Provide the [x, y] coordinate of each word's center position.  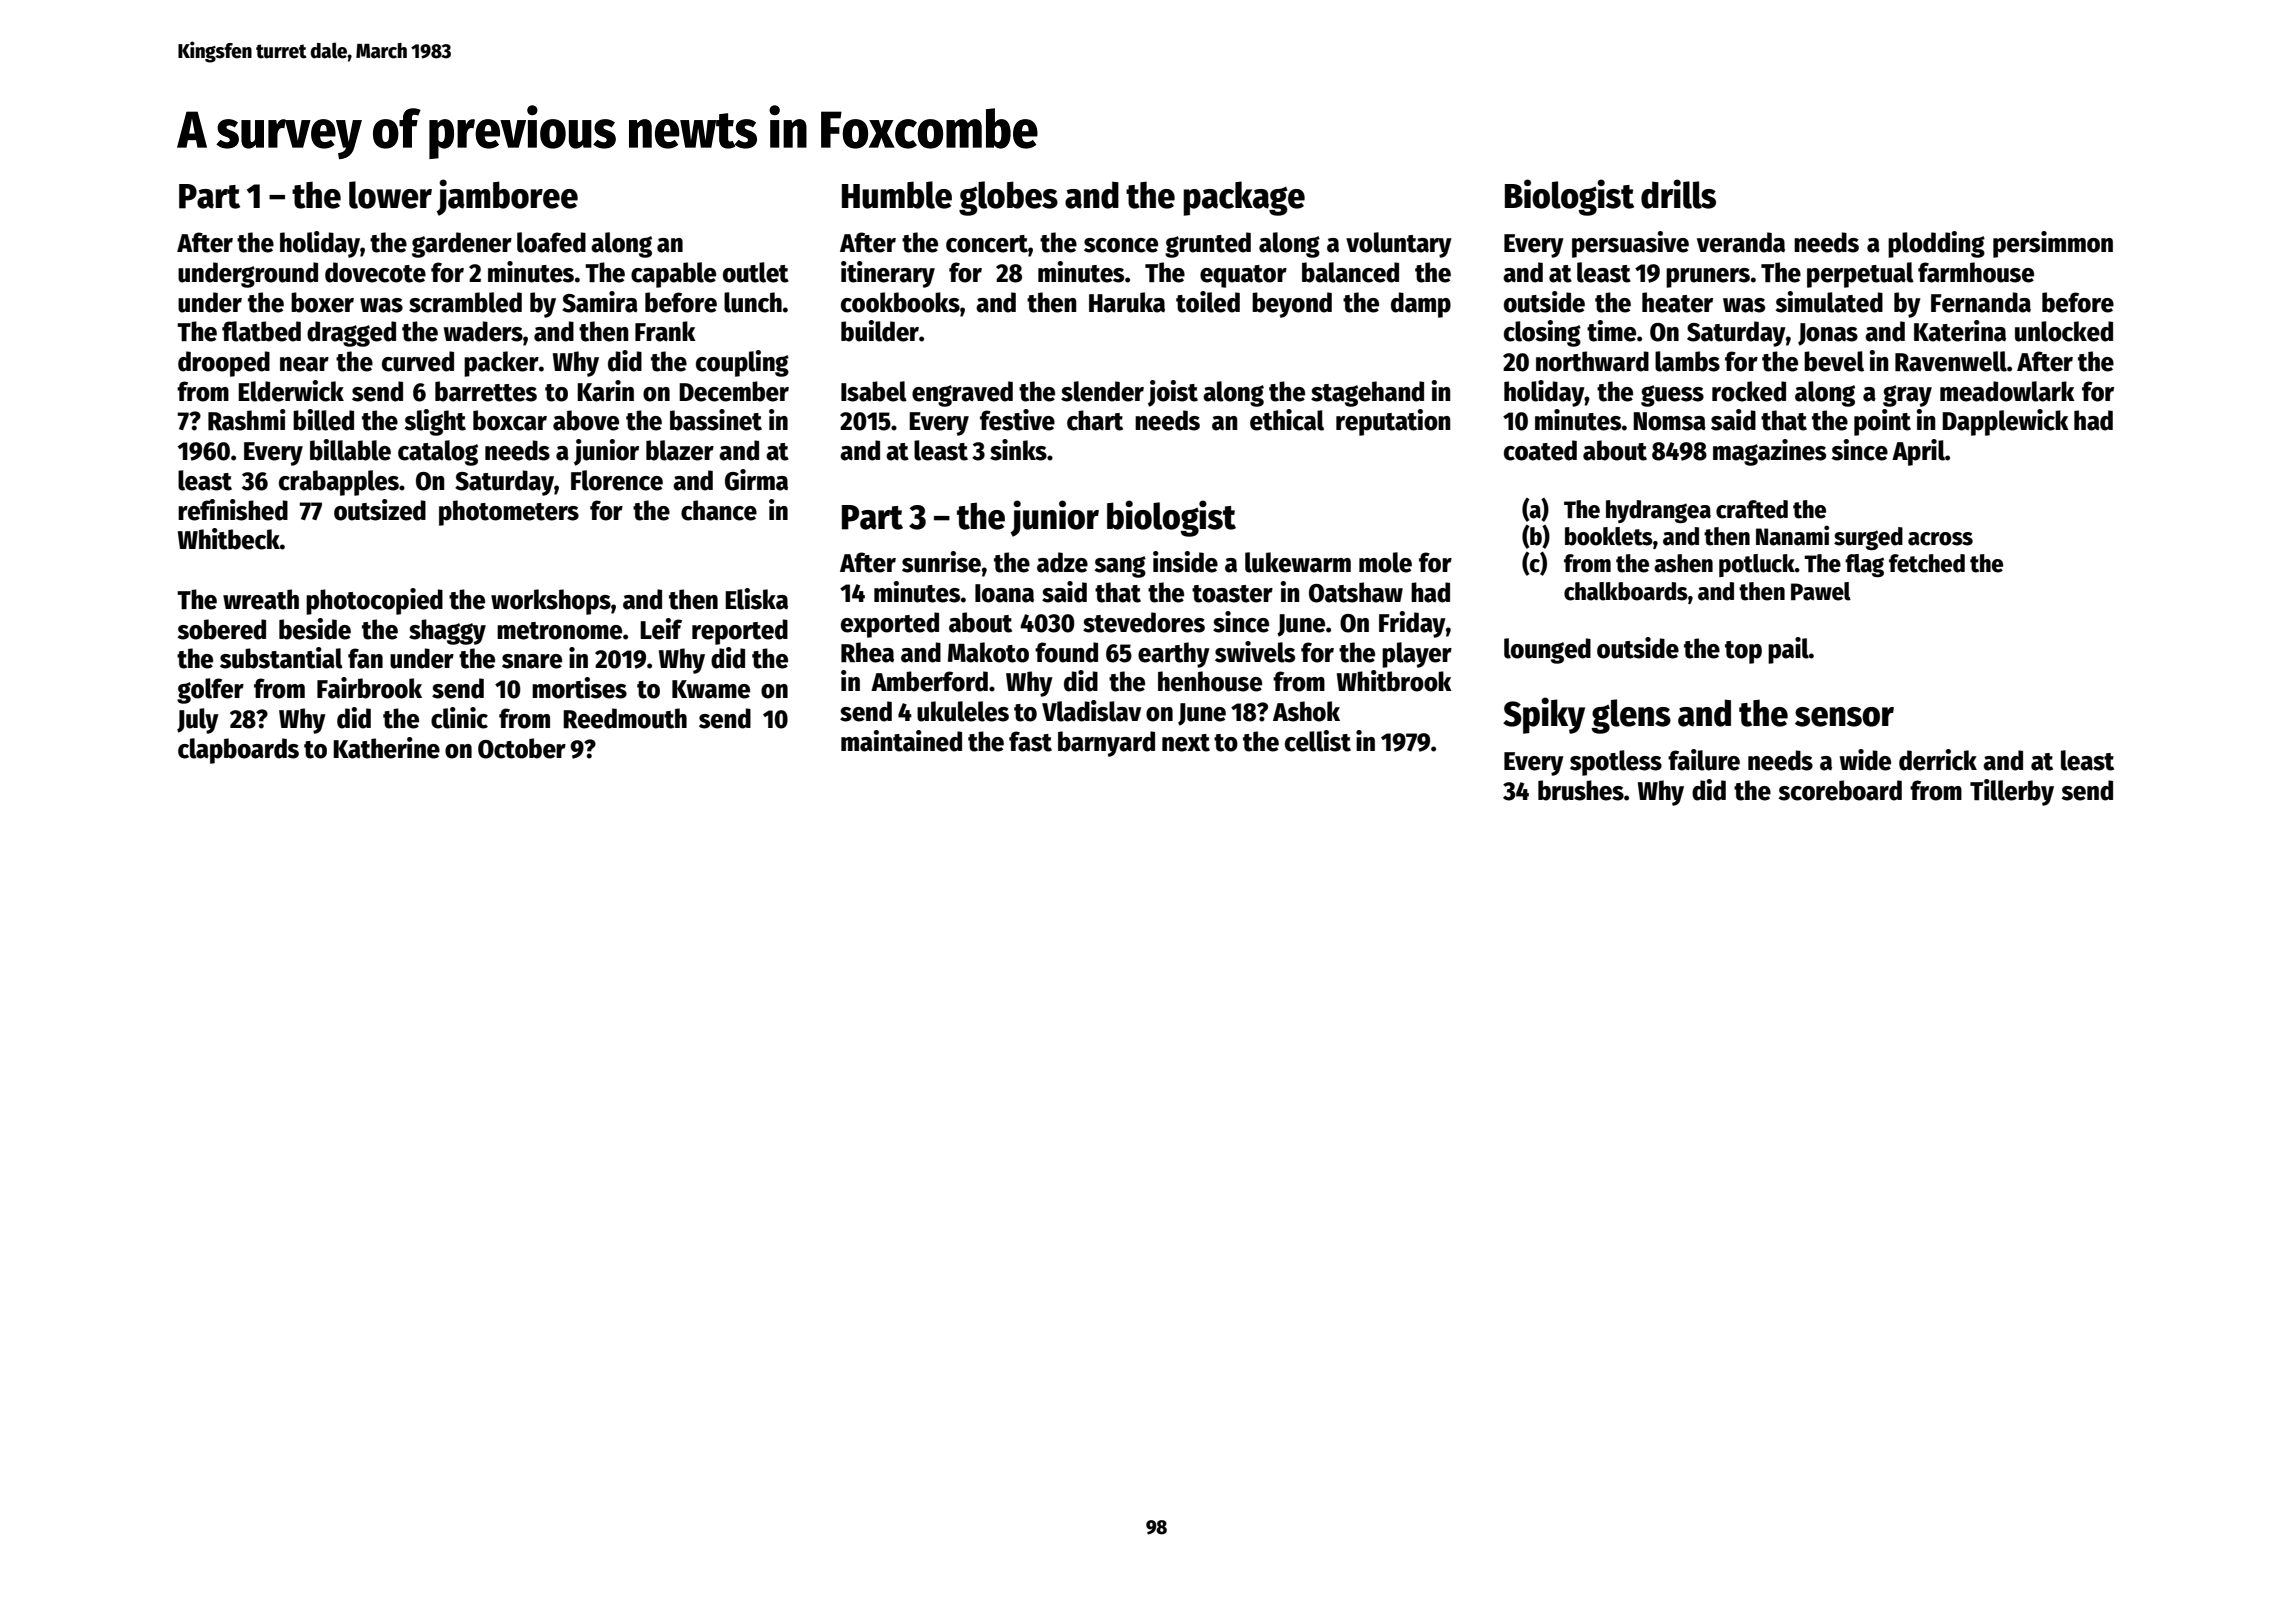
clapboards [238, 751]
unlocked [2064, 331]
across [1940, 539]
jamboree [507, 197]
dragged [351, 334]
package [1244, 198]
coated [1540, 450]
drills [1678, 194]
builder [880, 331]
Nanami [1792, 535]
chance [719, 510]
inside [1185, 562]
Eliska [756, 599]
